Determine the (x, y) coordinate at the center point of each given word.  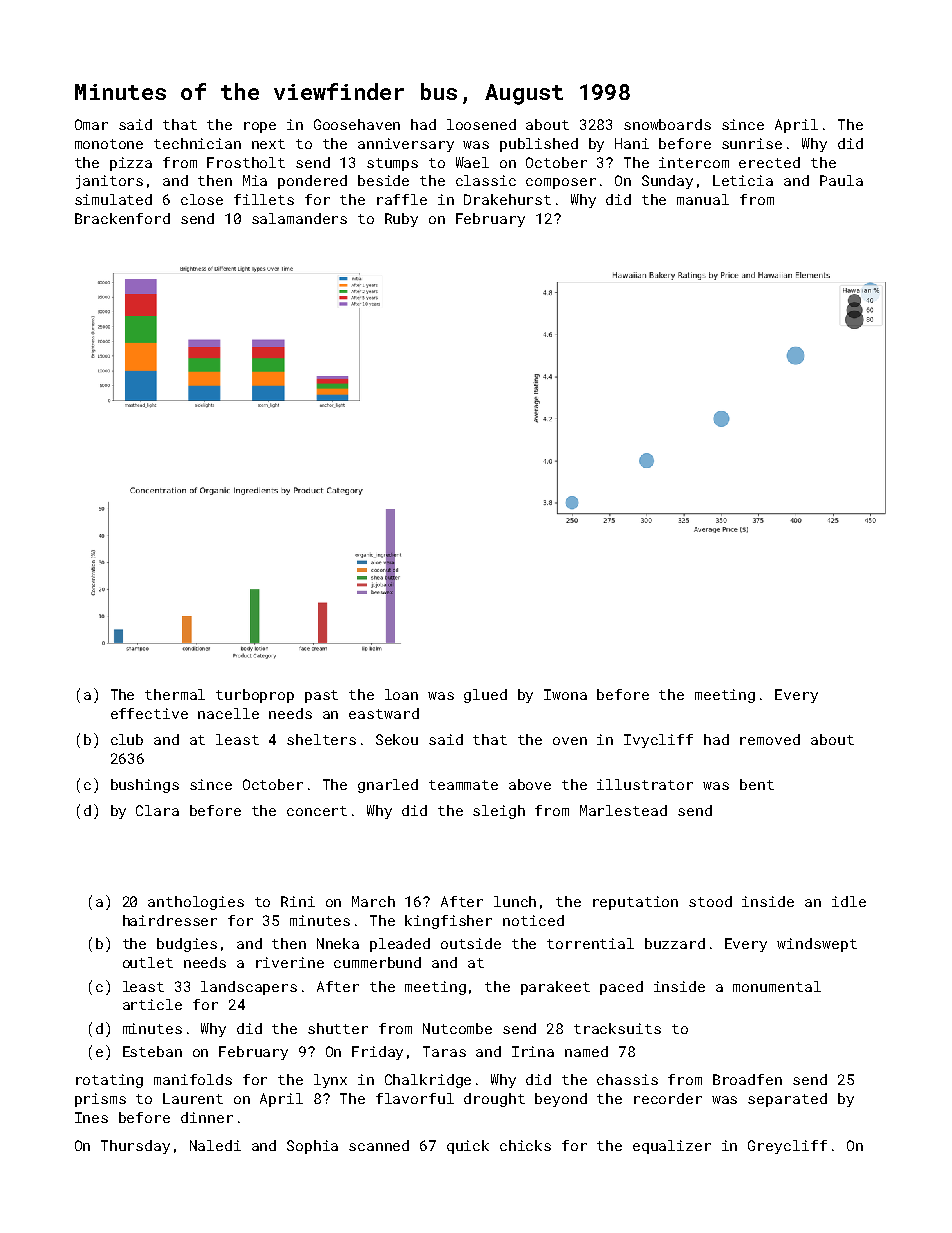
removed (770, 739)
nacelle (228, 713)
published (539, 145)
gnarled (388, 786)
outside (471, 943)
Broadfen (747, 1079)
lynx (330, 1081)
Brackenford (122, 218)
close (202, 199)
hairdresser (170, 920)
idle (849, 901)
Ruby (401, 220)
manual (703, 199)
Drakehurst (507, 199)
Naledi (215, 1145)
